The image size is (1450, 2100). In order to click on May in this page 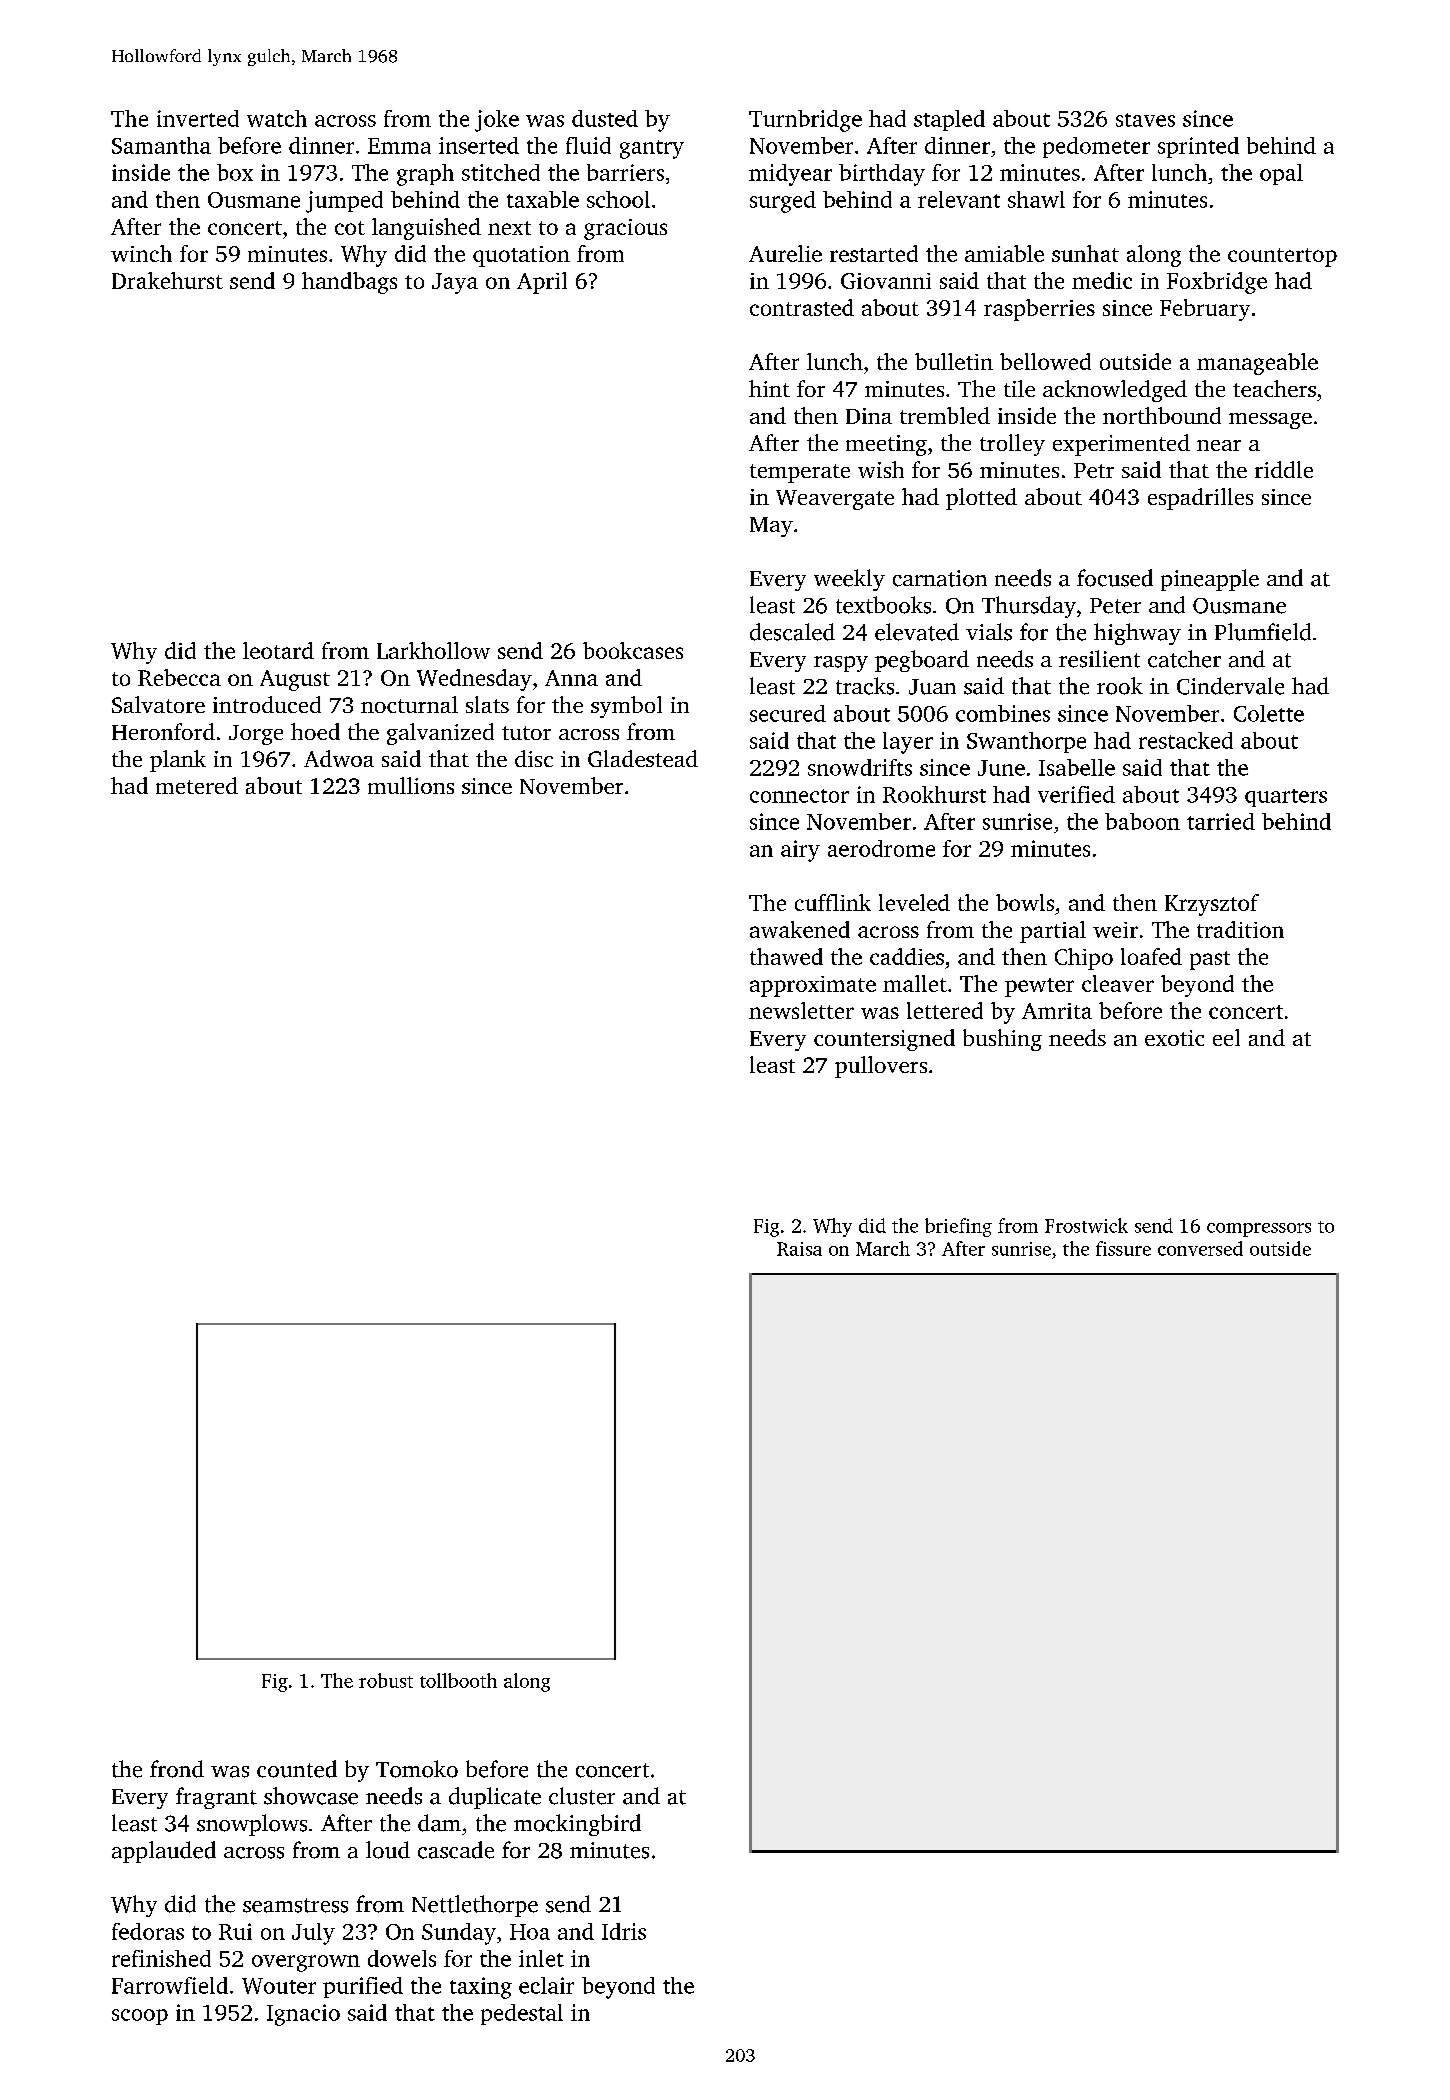, I will do `click(771, 527)`.
